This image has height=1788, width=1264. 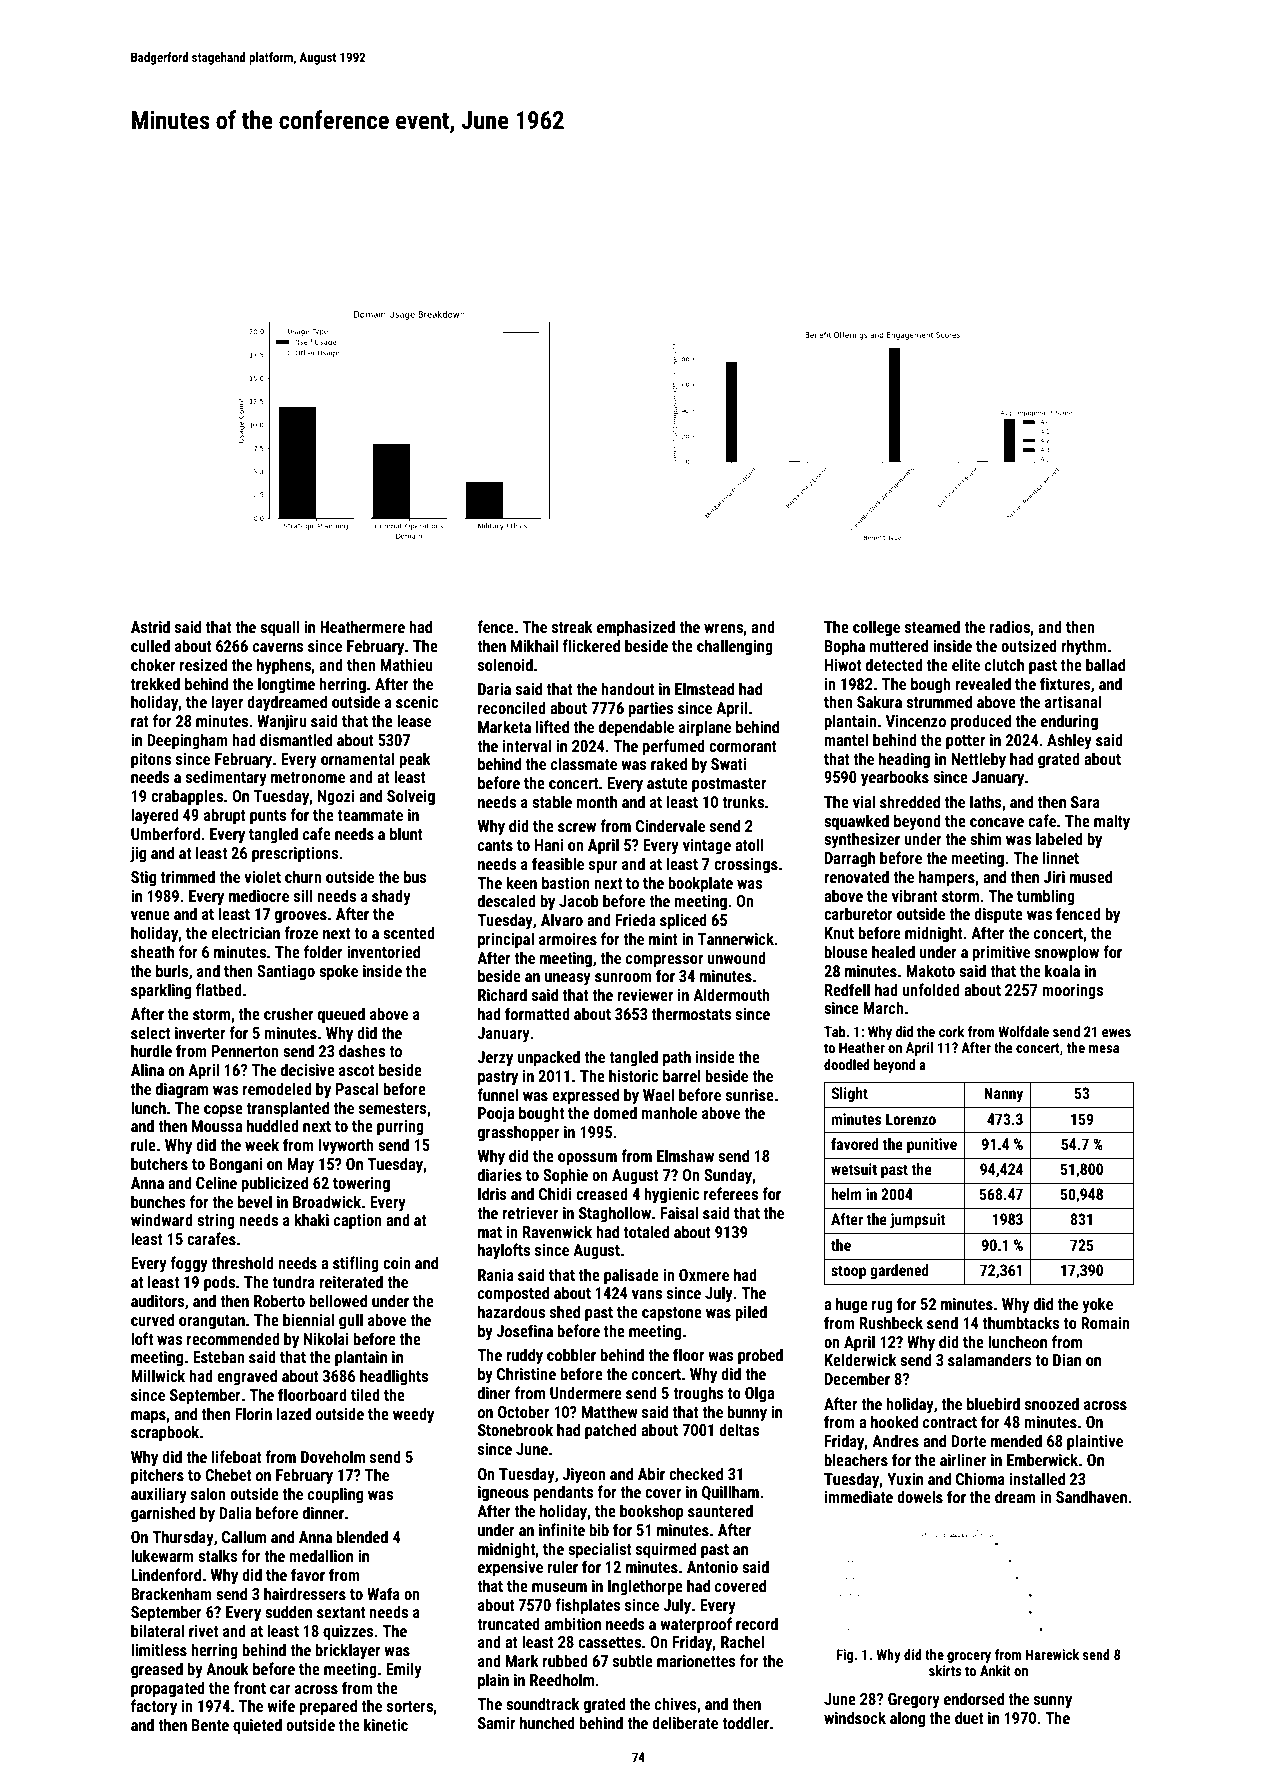 I want to click on contract, so click(x=950, y=1422).
